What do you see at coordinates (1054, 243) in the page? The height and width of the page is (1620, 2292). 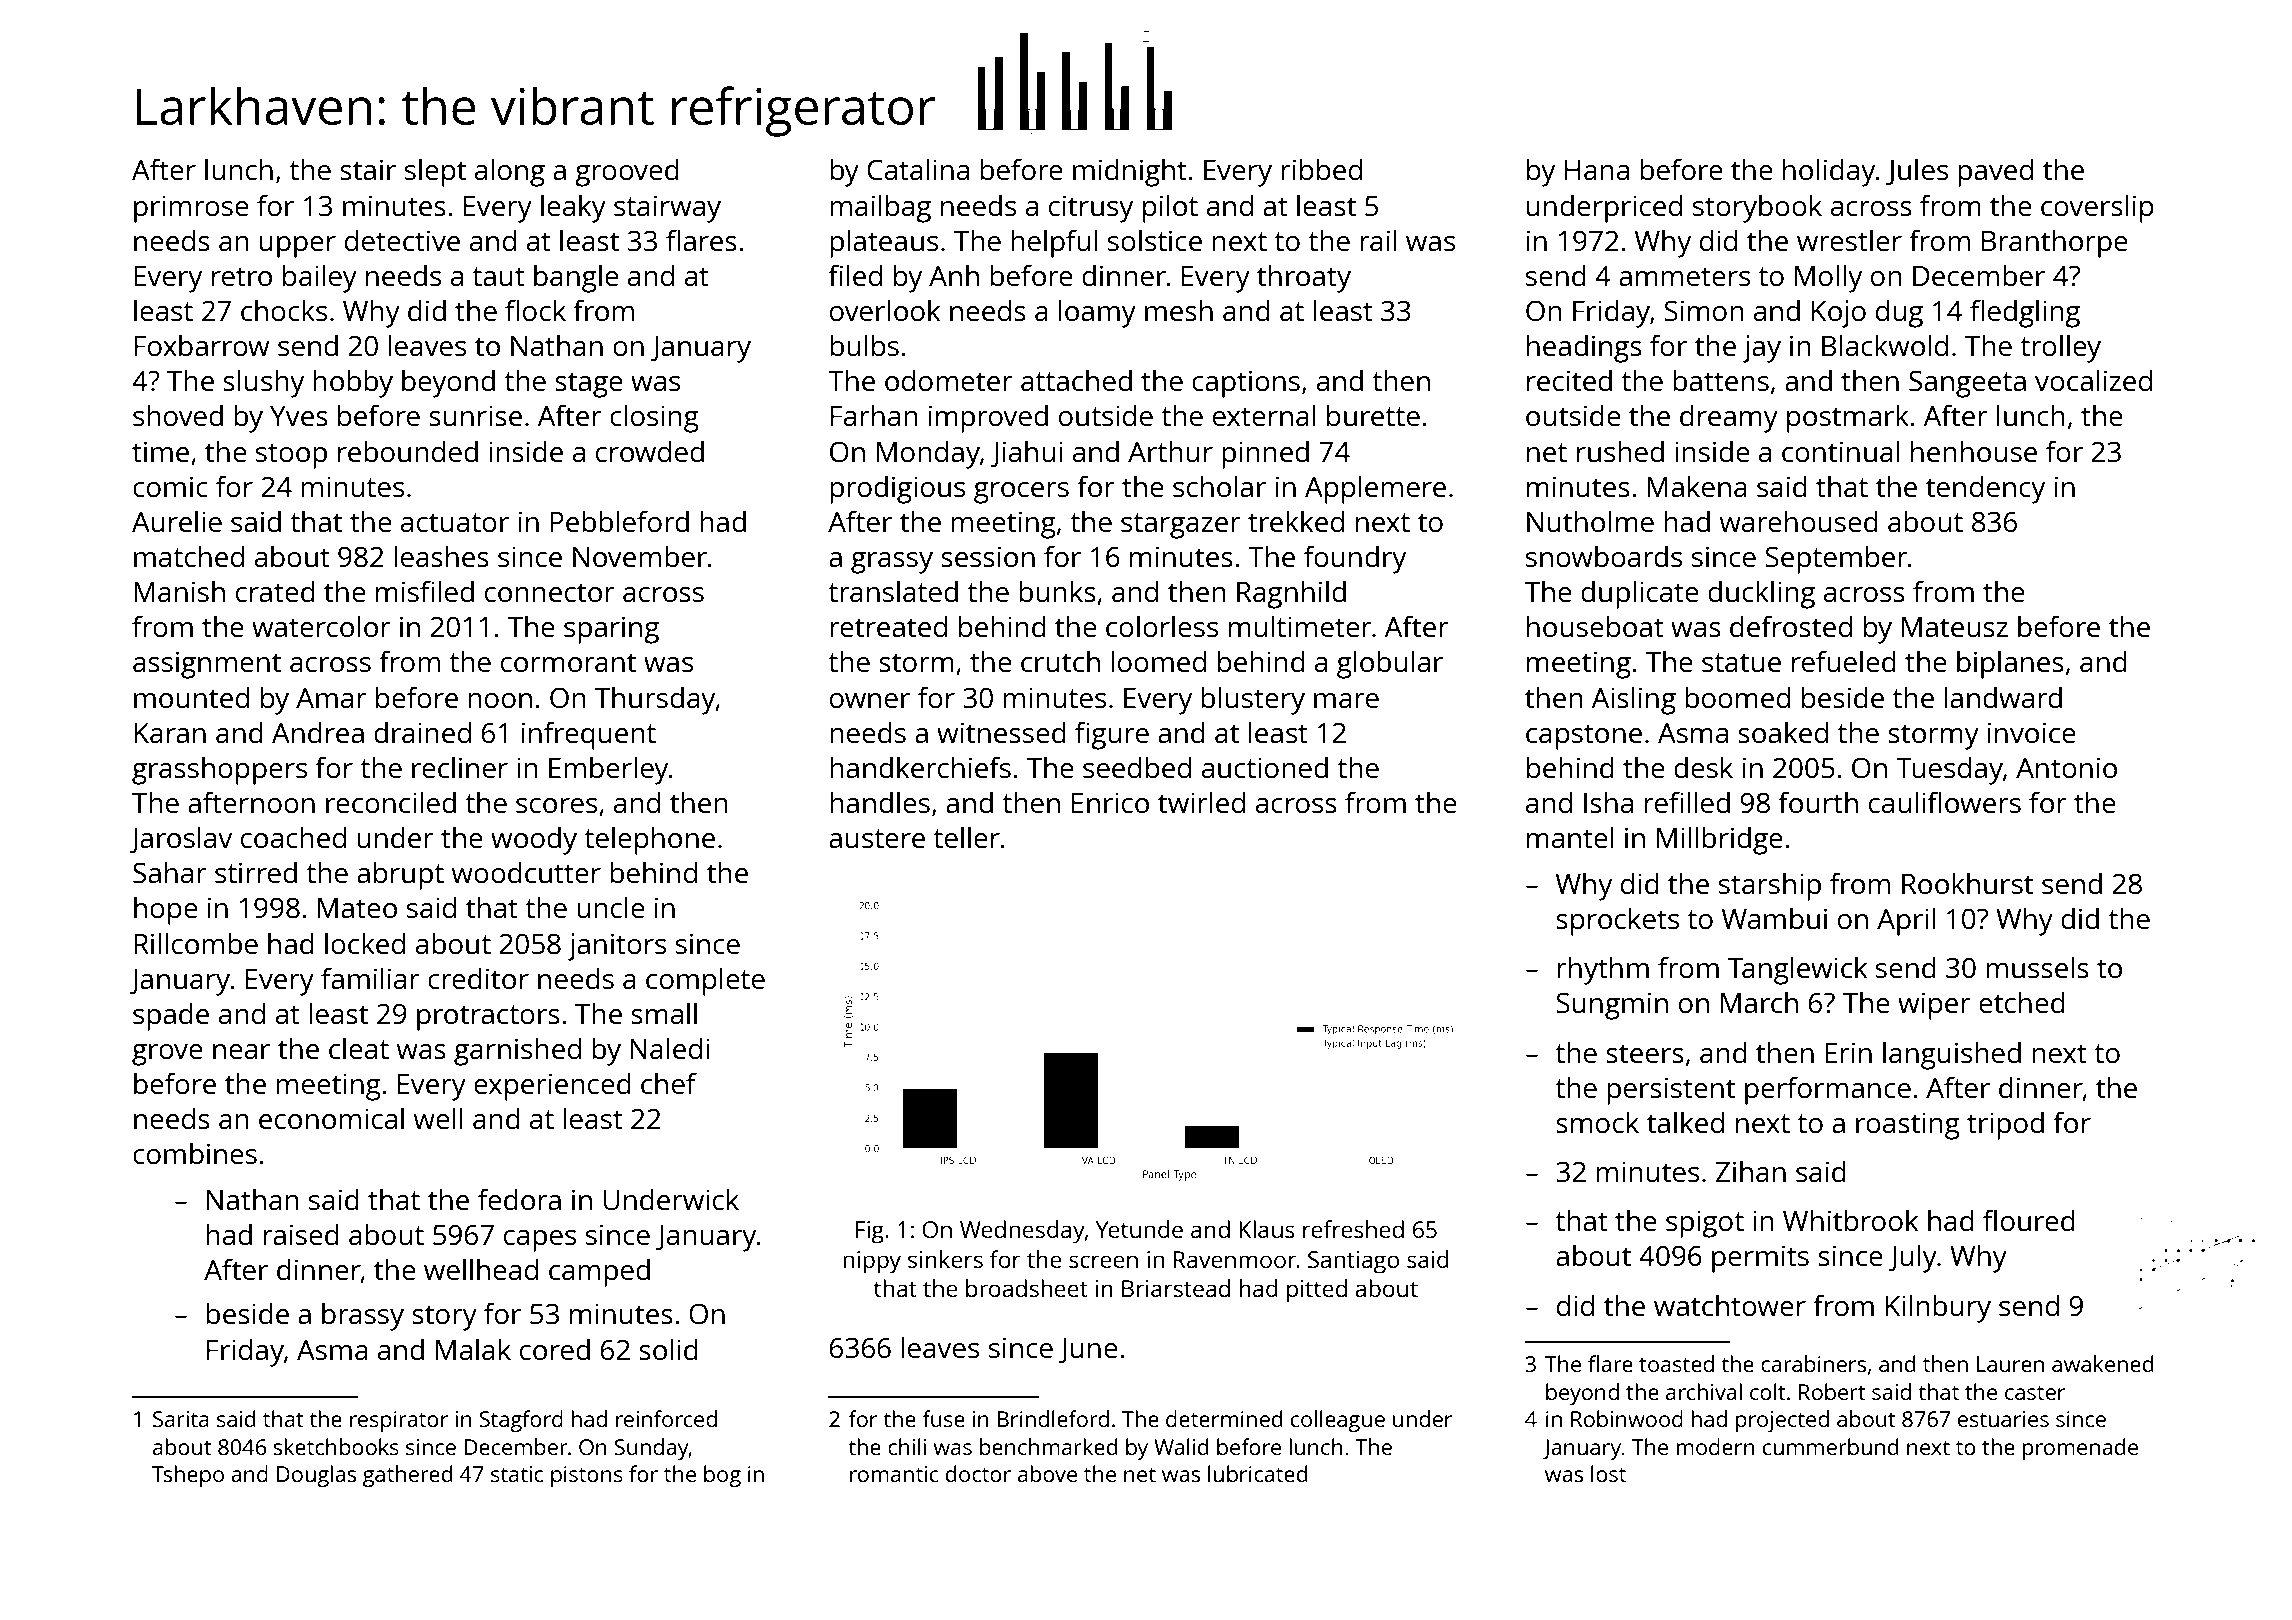 I see `helpful` at bounding box center [1054, 243].
